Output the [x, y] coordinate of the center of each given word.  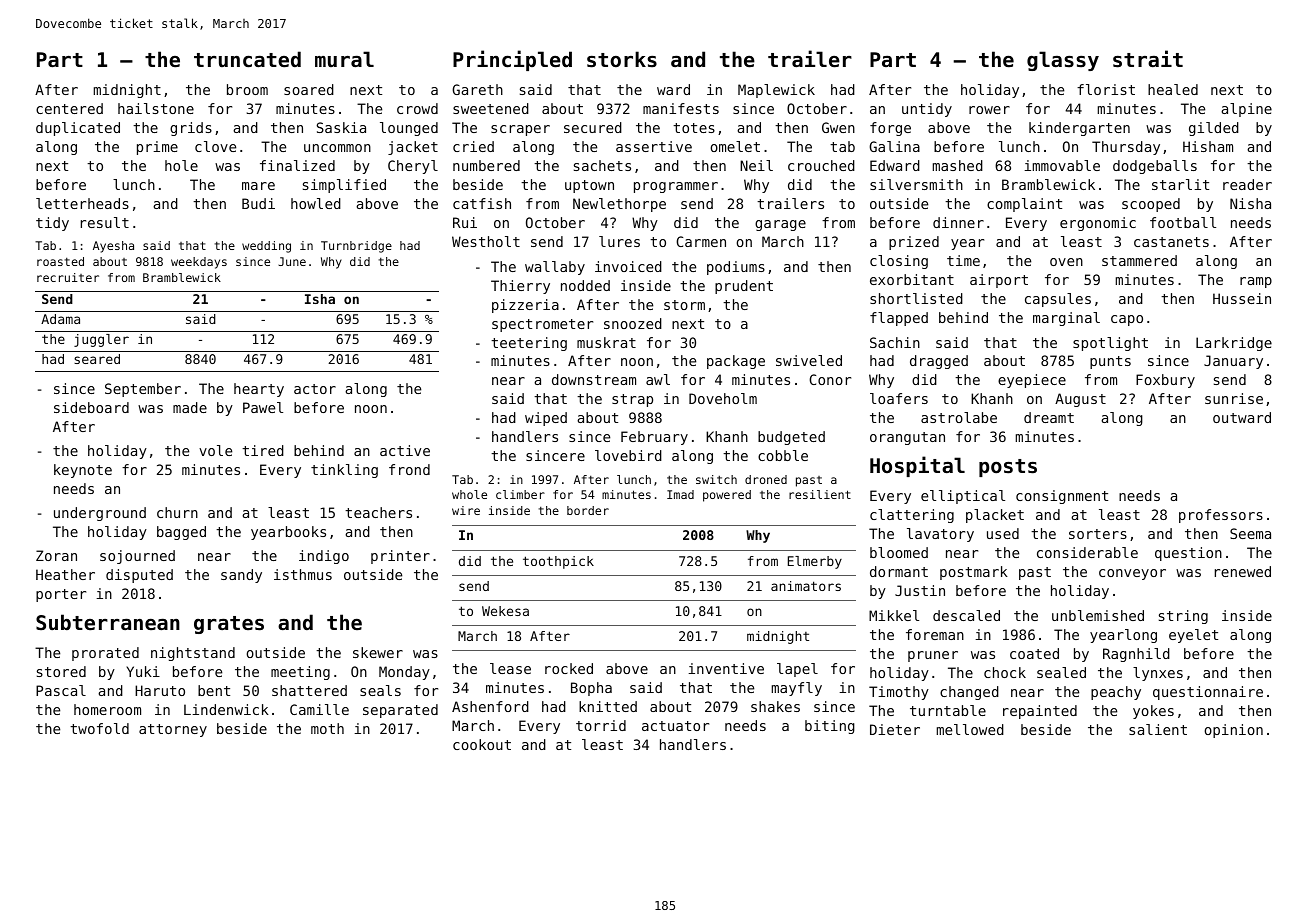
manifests [681, 108]
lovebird [628, 455]
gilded [1214, 129]
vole [215, 450]
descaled [966, 615]
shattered [309, 690]
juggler [101, 340]
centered [69, 108]
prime [157, 148]
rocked [569, 668]
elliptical [963, 497]
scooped [1151, 205]
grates [229, 625]
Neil [756, 165]
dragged [939, 362]
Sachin [895, 342]
